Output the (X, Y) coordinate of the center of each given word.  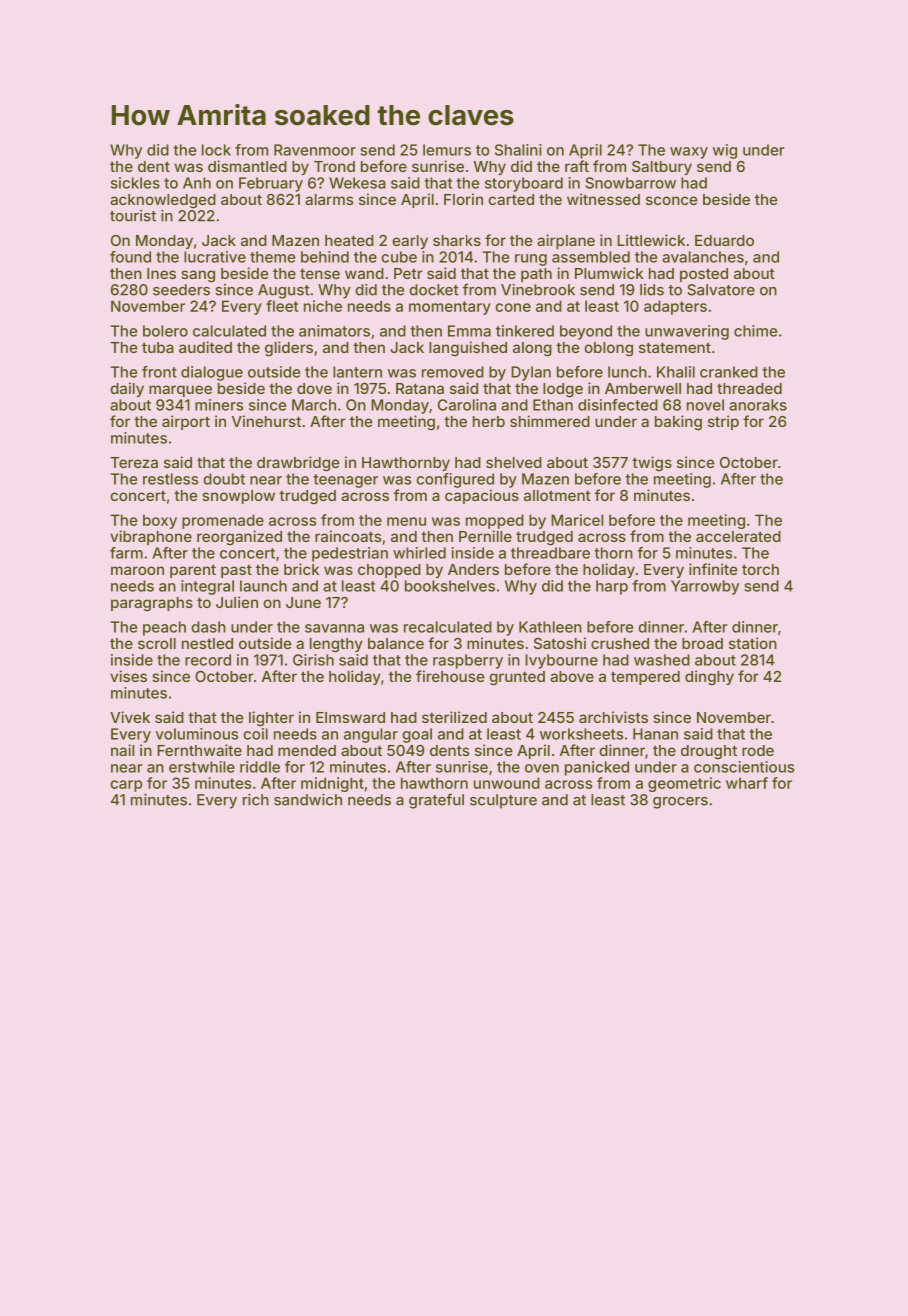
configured (455, 480)
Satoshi (560, 643)
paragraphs (152, 604)
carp (126, 786)
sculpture (503, 801)
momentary (450, 308)
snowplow (238, 497)
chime (755, 331)
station (753, 643)
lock (216, 150)
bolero (165, 331)
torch (760, 569)
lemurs (447, 150)
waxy (689, 153)
